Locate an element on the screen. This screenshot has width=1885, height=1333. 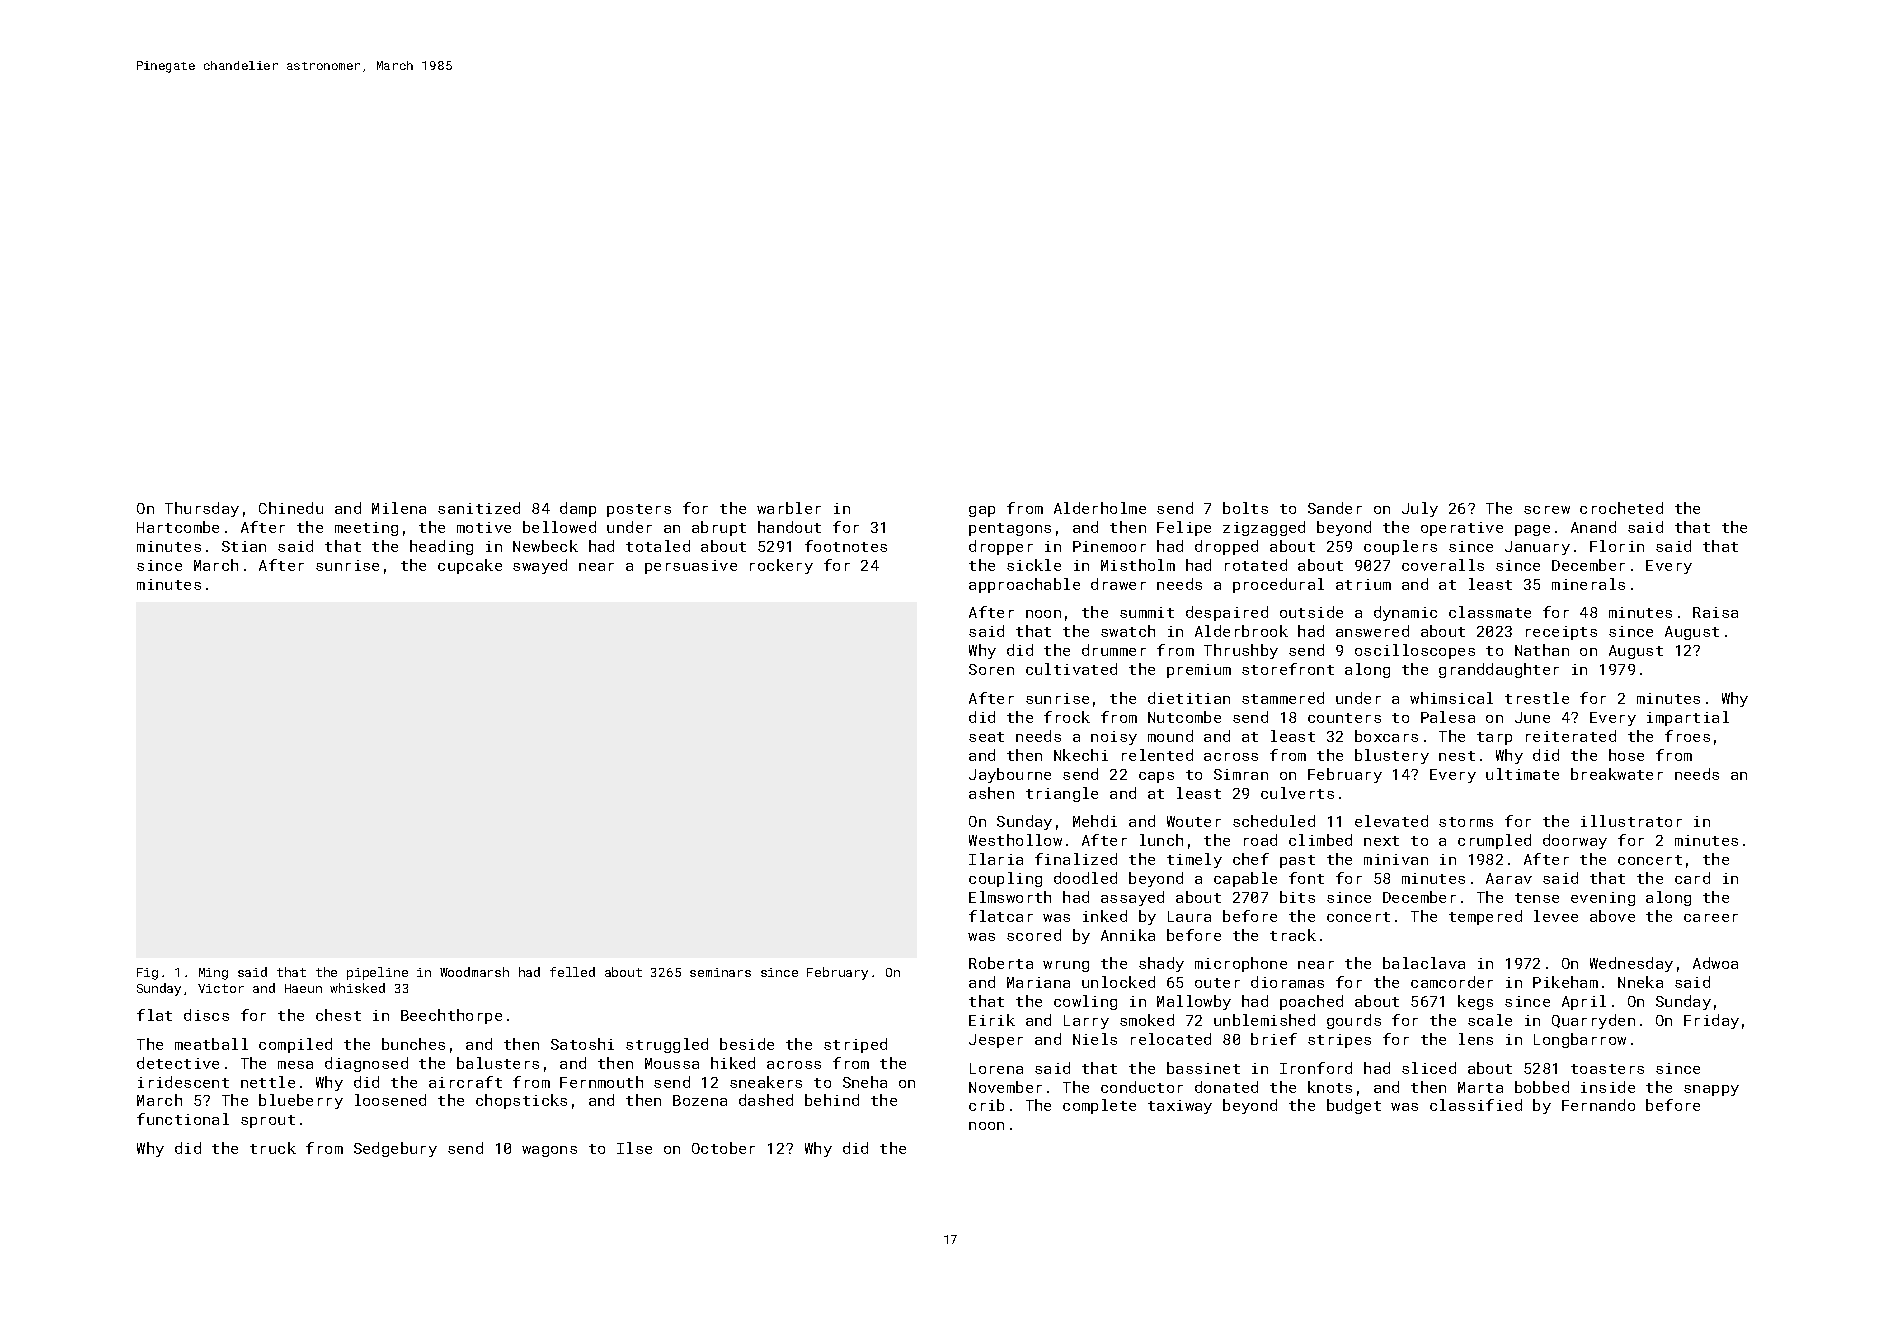
Ming is located at coordinates (213, 974).
